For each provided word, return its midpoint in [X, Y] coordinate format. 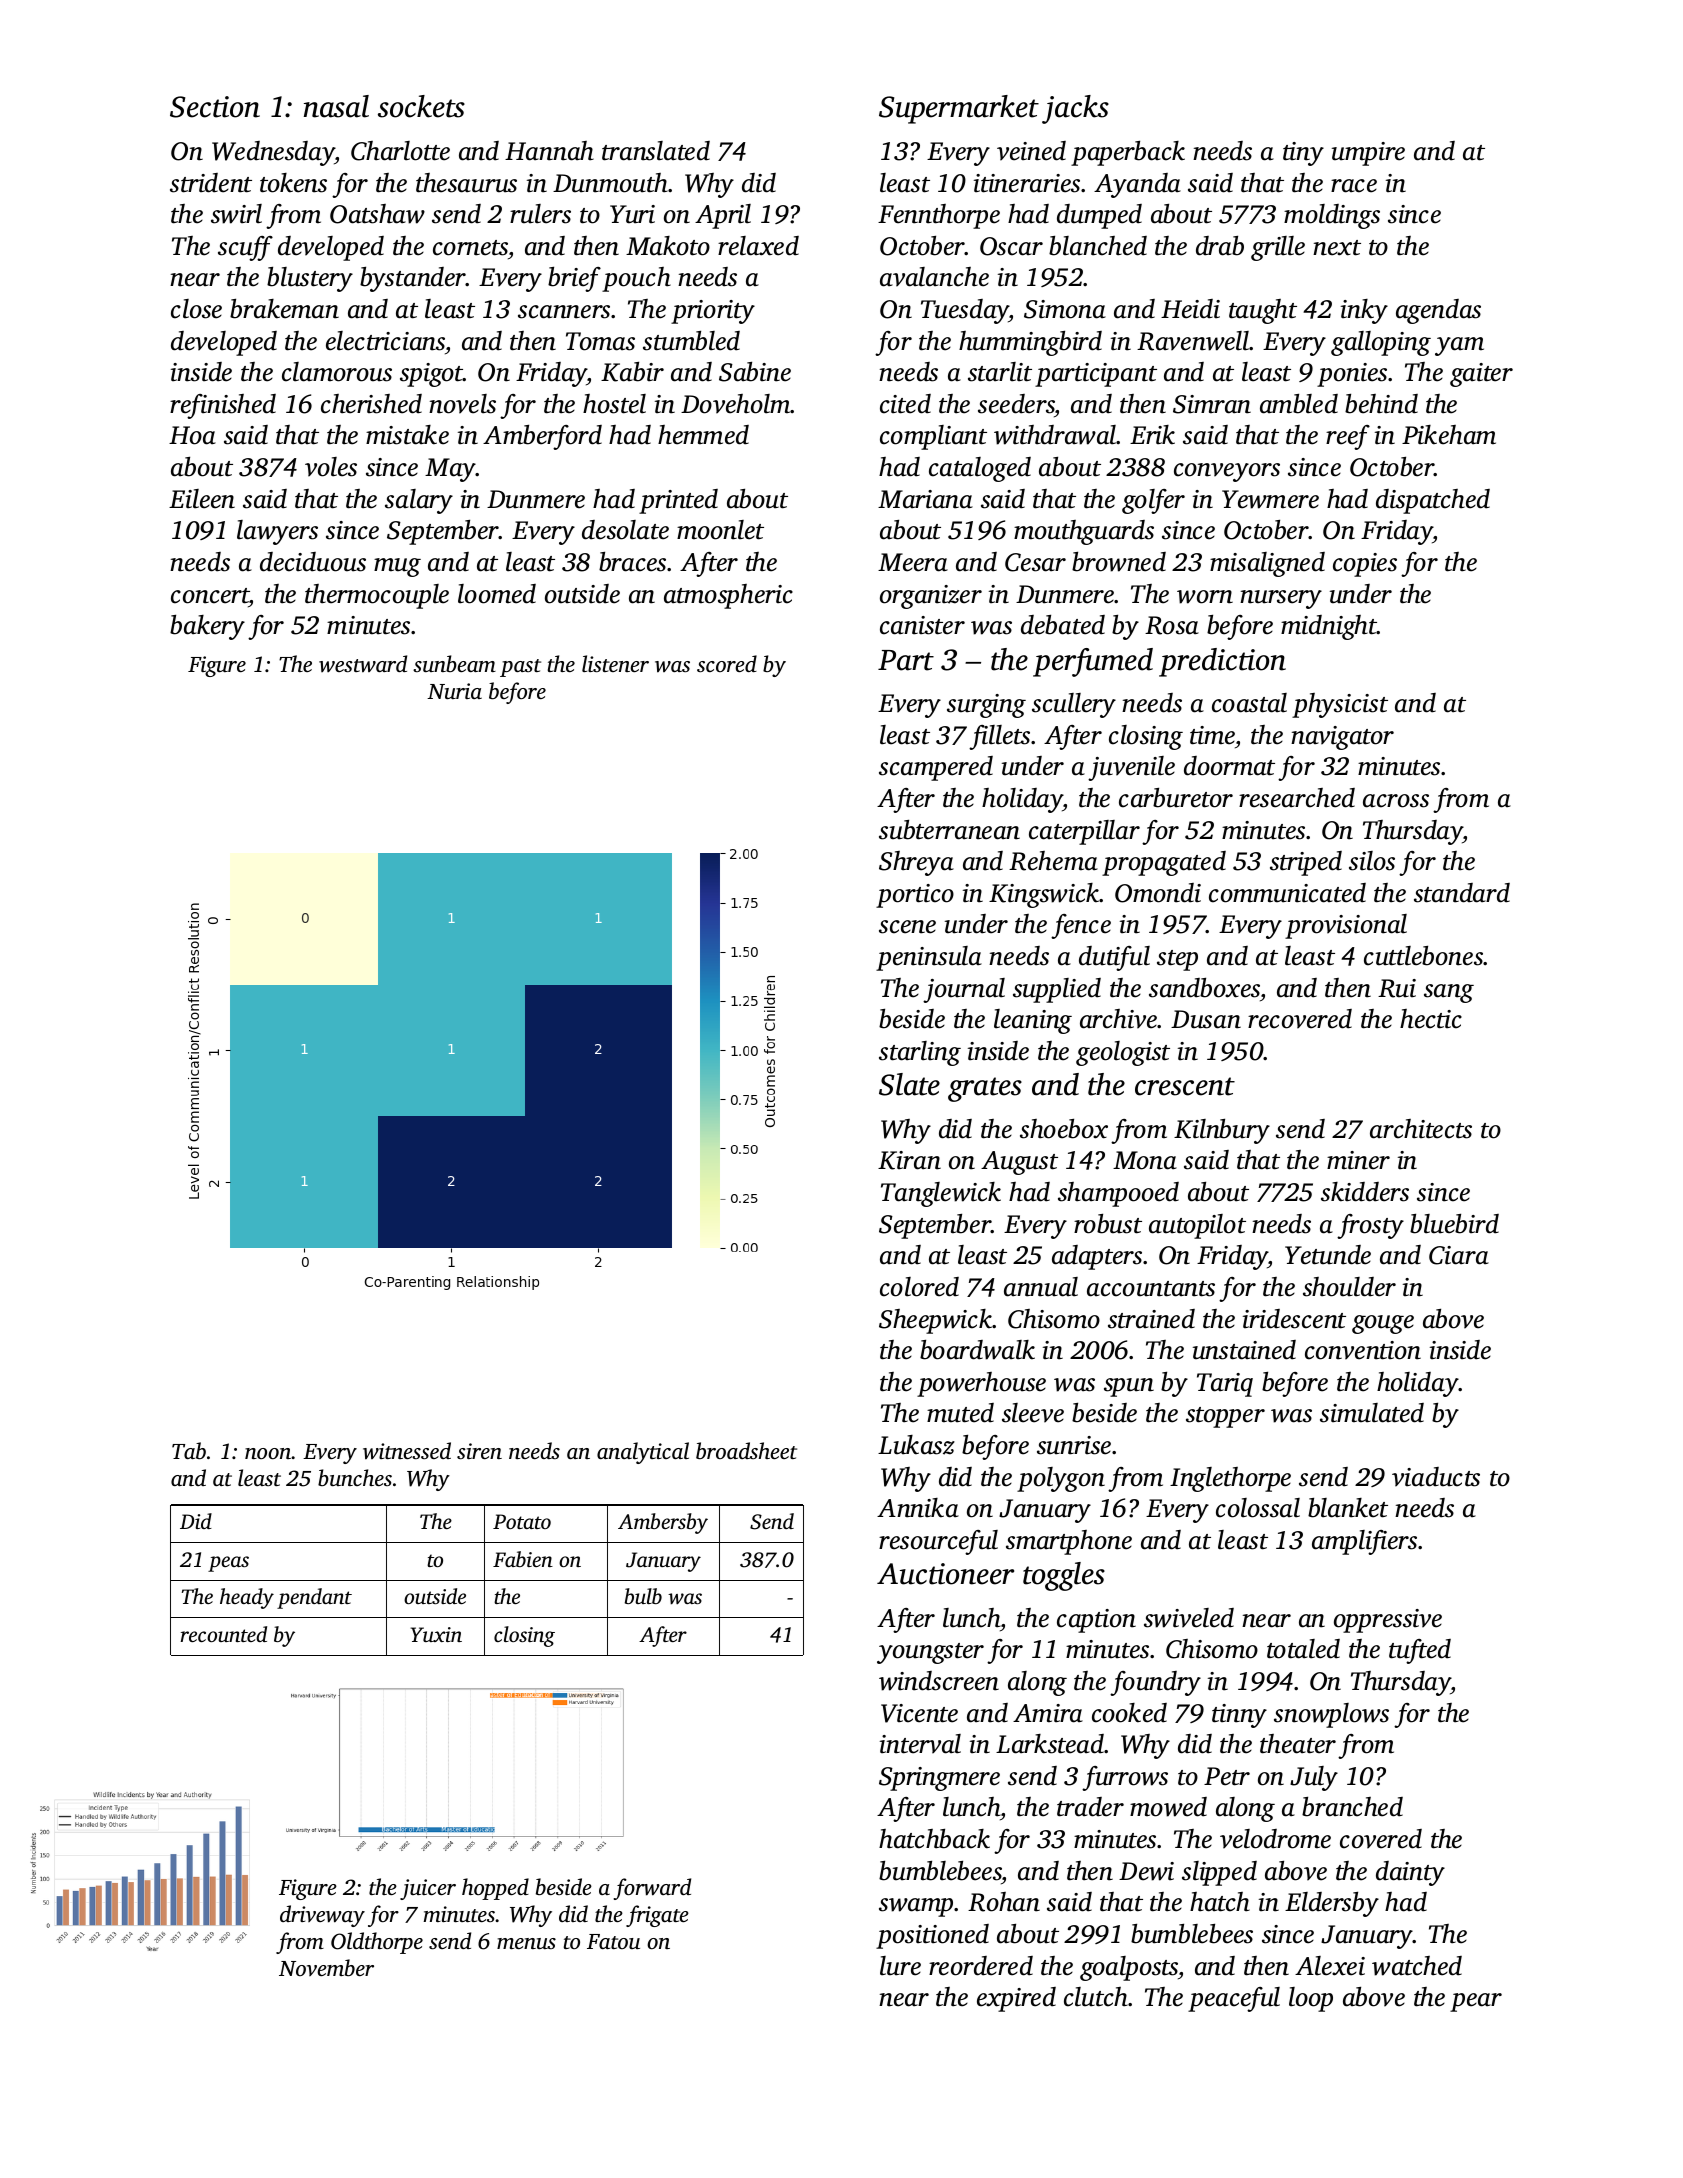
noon [268, 1453]
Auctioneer [945, 1574]
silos [1372, 861]
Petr [1227, 1776]
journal [964, 990]
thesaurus [466, 183]
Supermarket [959, 109]
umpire [1368, 154]
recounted [224, 1634]
